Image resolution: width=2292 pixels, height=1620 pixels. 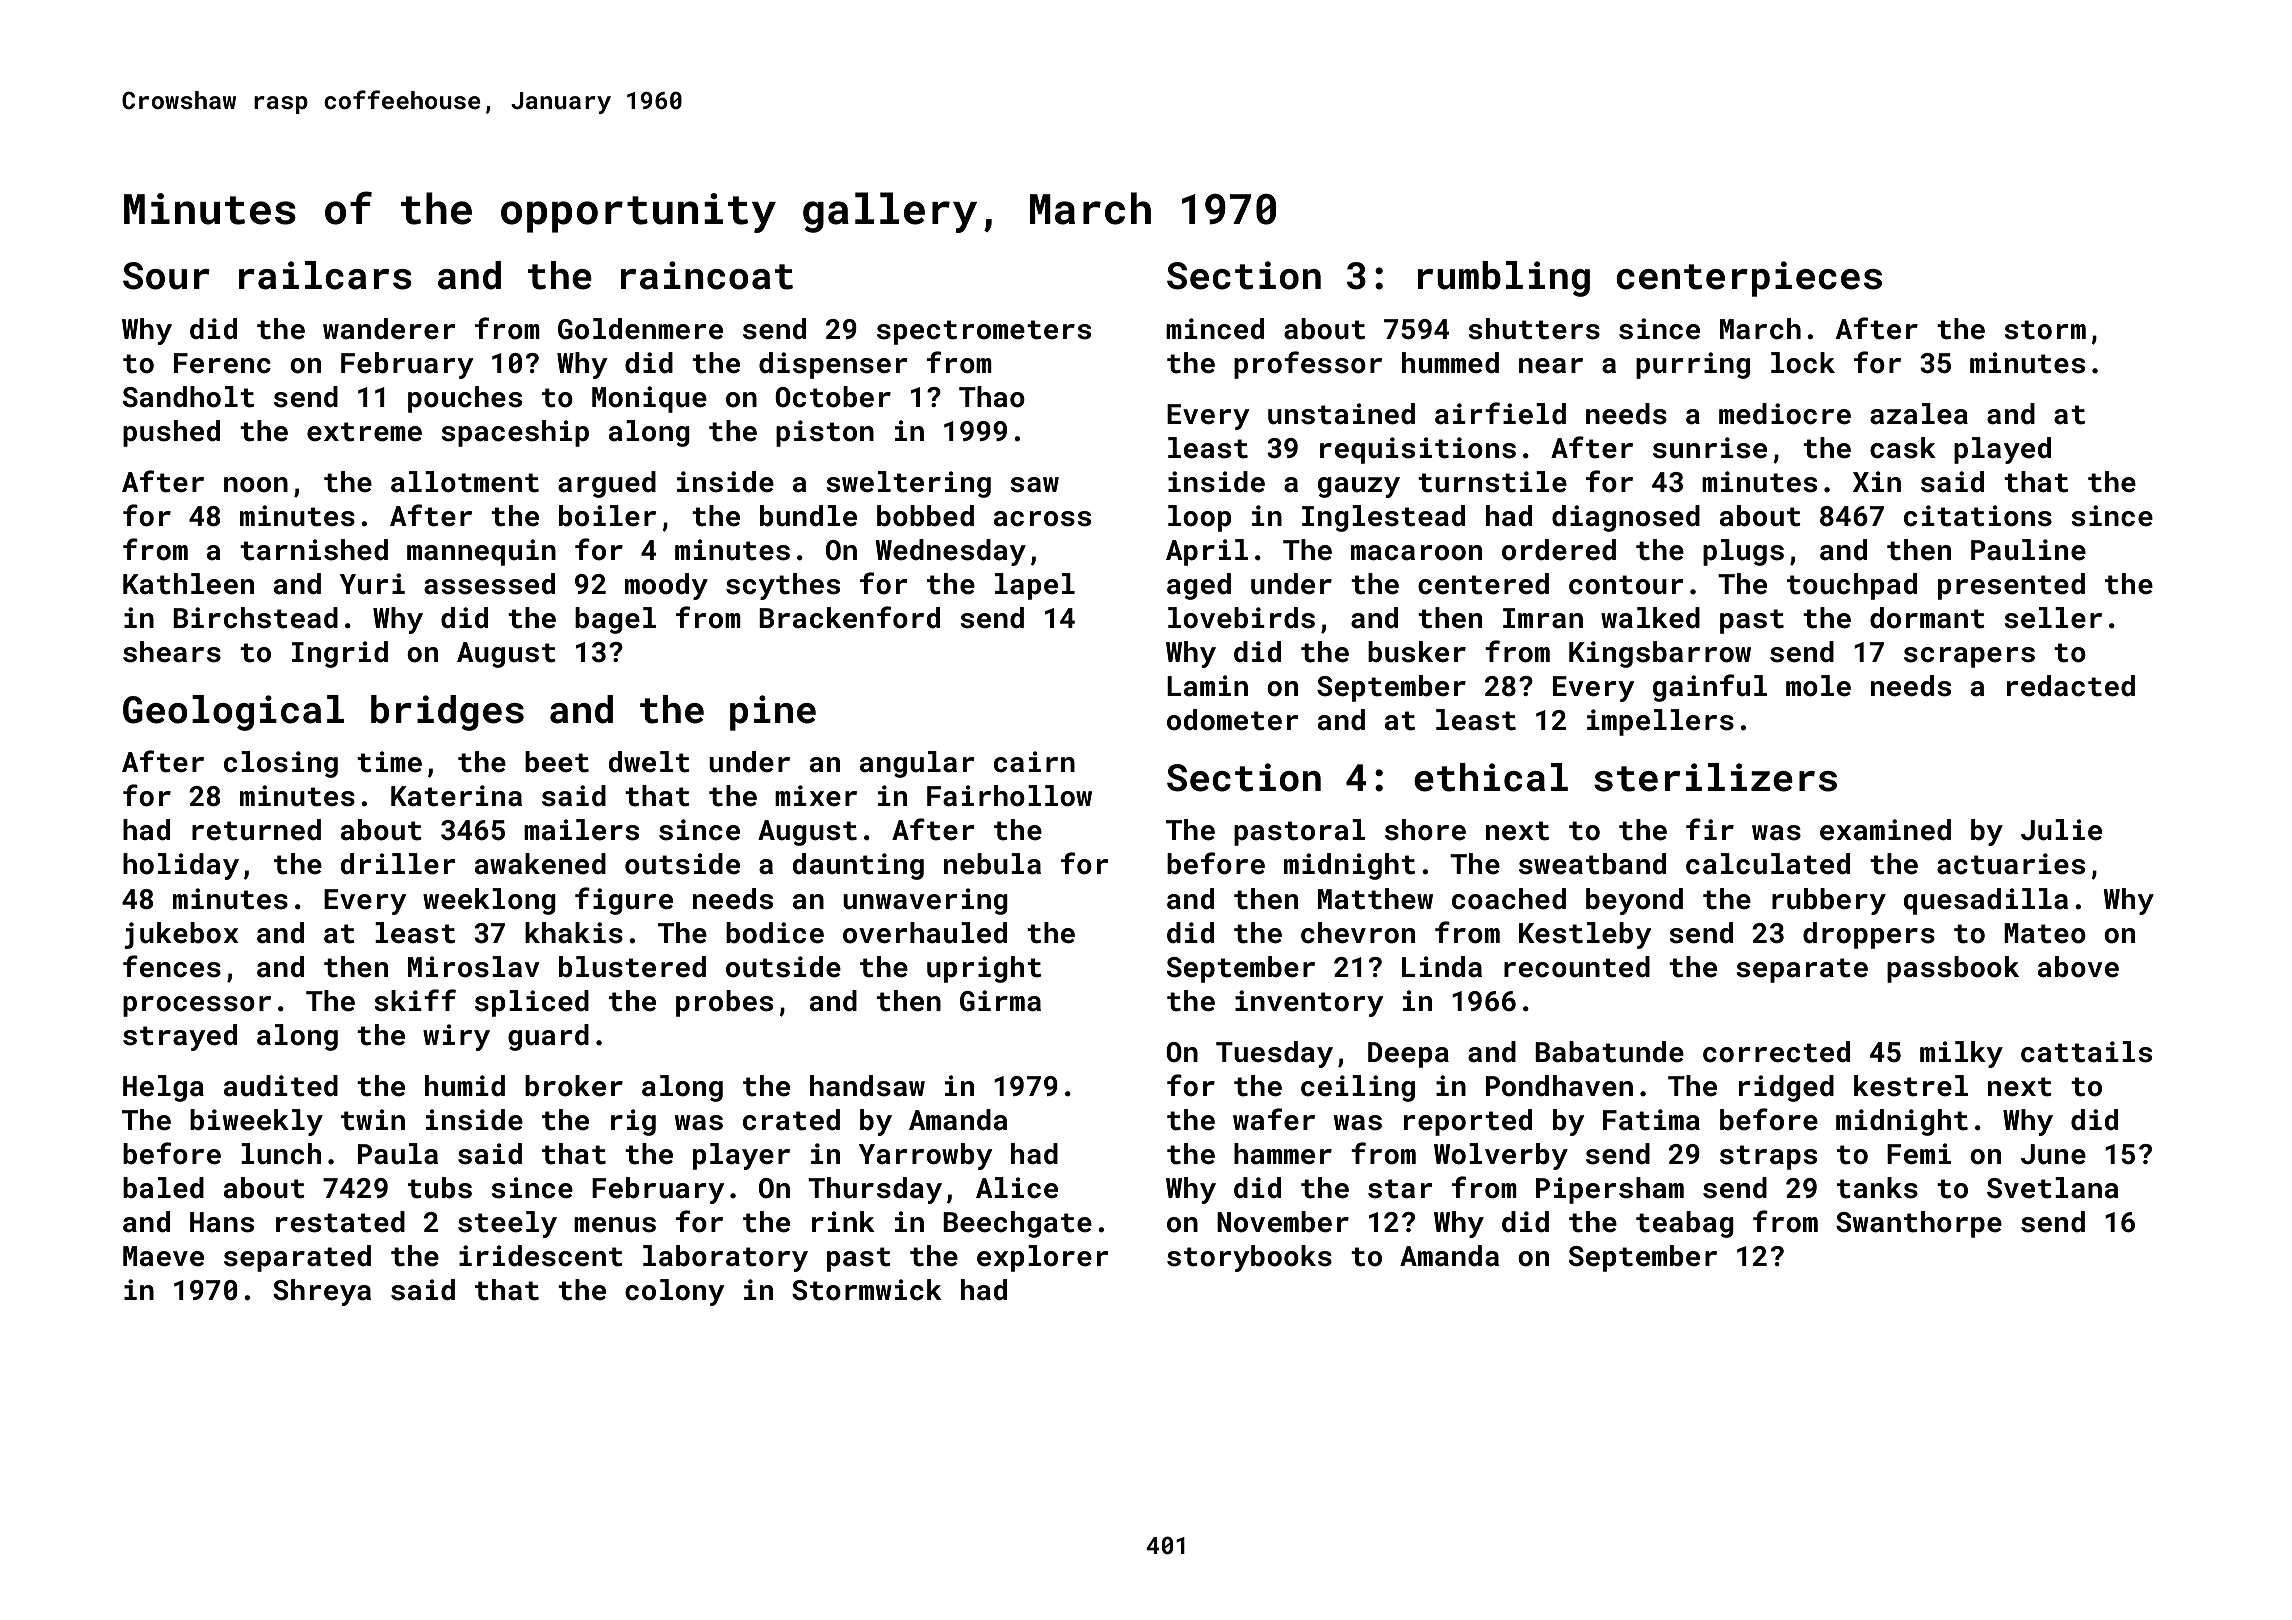 What do you see at coordinates (1776, 1052) in the screenshot?
I see `corrected` at bounding box center [1776, 1052].
